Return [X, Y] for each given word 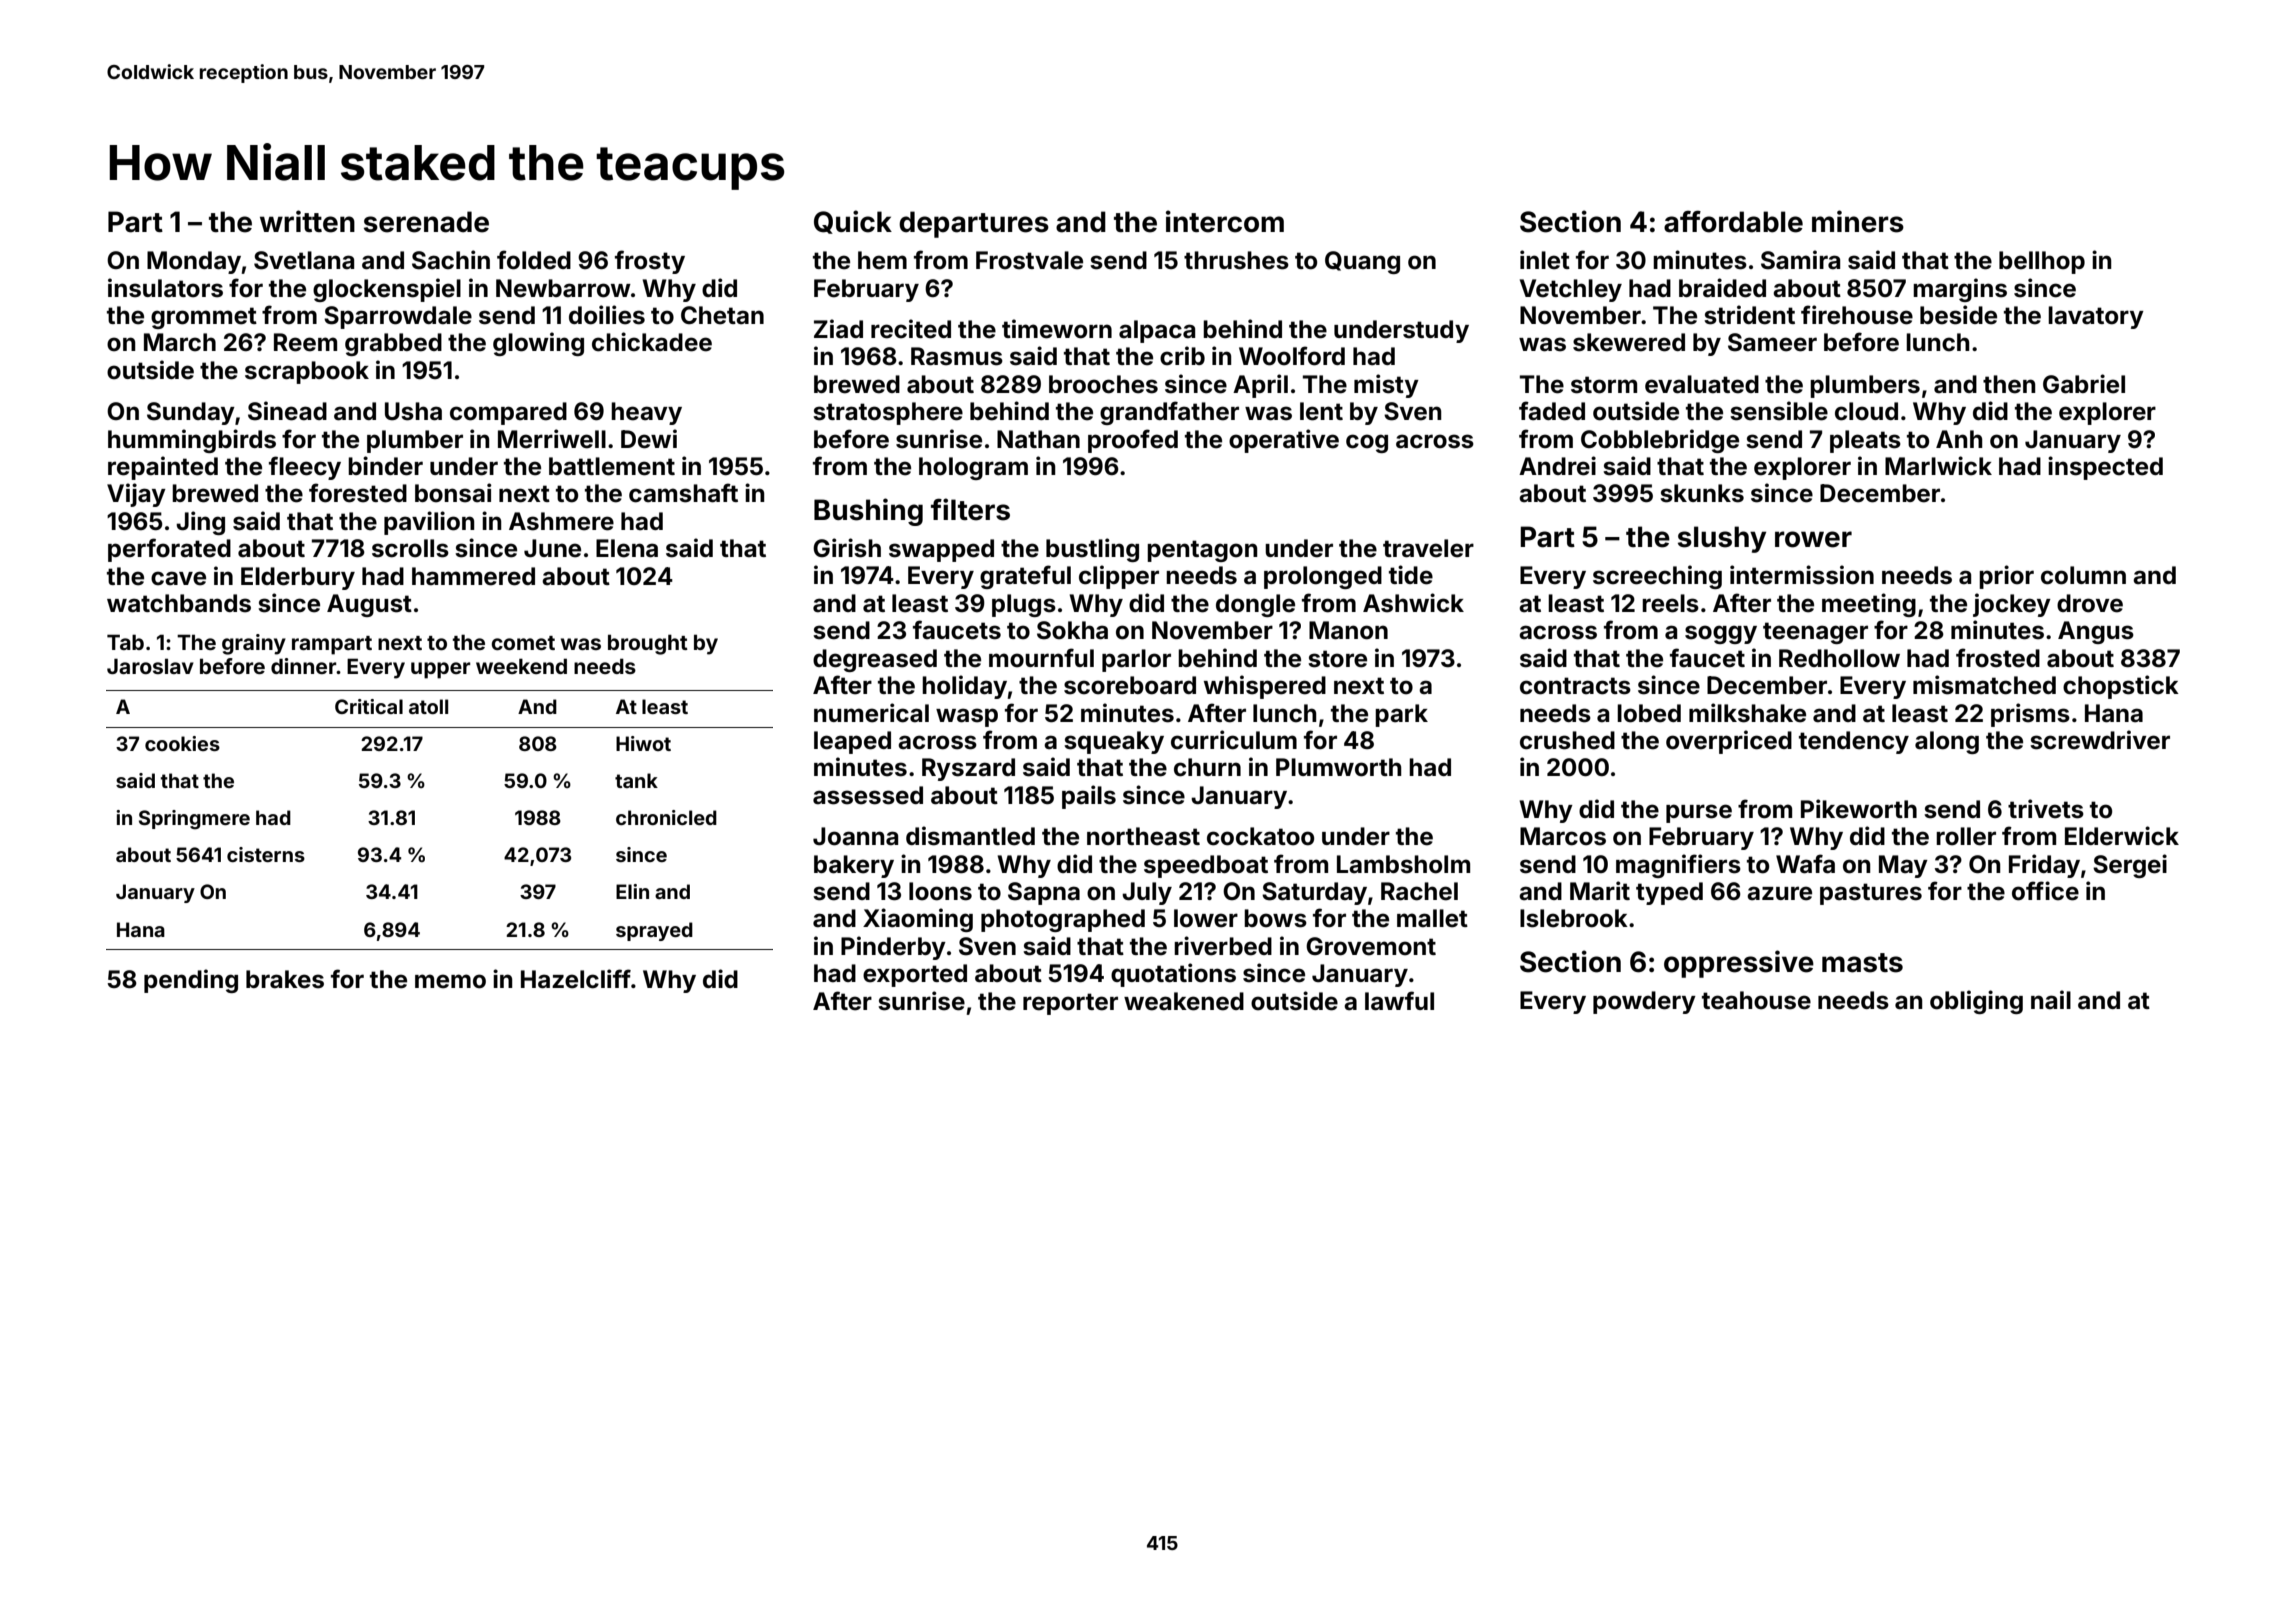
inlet [1545, 260]
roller [1966, 836]
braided [1722, 288]
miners [1858, 221]
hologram [973, 468]
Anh [1959, 439]
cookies [182, 743]
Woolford [1292, 356]
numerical [871, 713]
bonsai [453, 493]
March [180, 342]
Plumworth [1339, 767]
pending [191, 981]
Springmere [194, 820]
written [307, 221]
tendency [1854, 742]
